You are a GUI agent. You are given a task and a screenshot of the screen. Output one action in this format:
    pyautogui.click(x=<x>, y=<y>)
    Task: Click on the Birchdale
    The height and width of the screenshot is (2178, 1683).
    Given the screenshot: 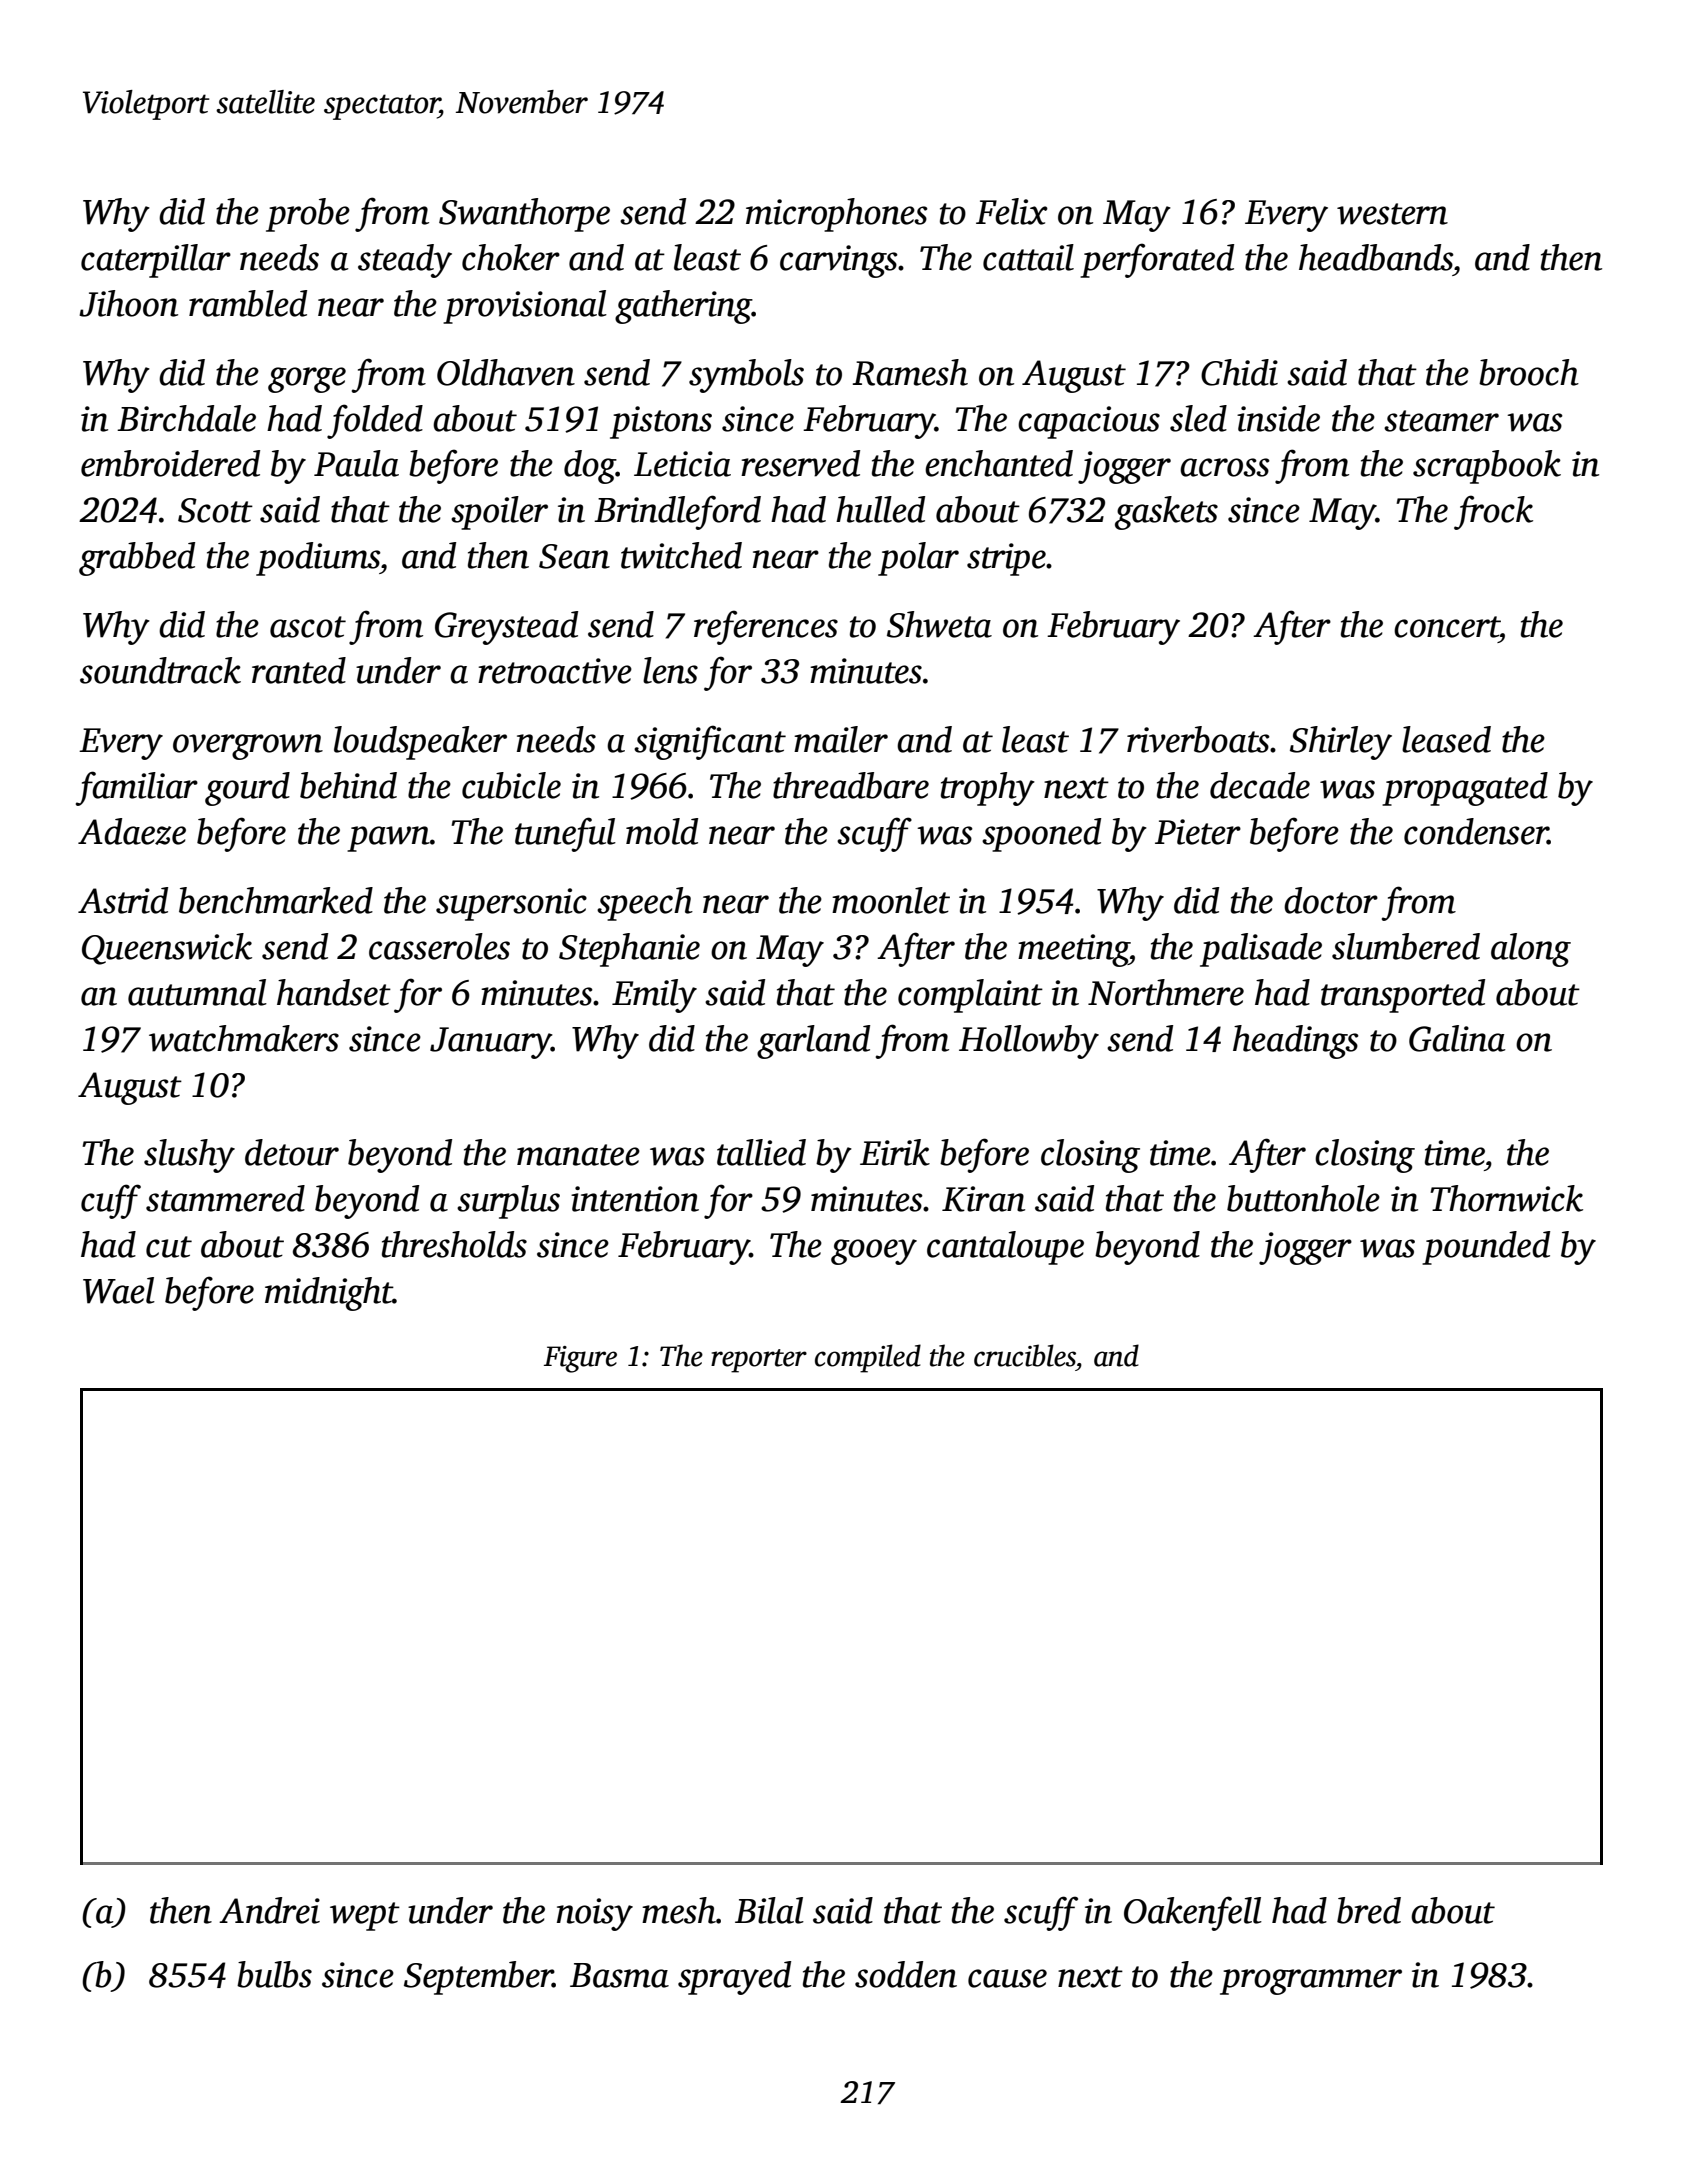 What is the action you would take?
    pyautogui.click(x=186, y=418)
